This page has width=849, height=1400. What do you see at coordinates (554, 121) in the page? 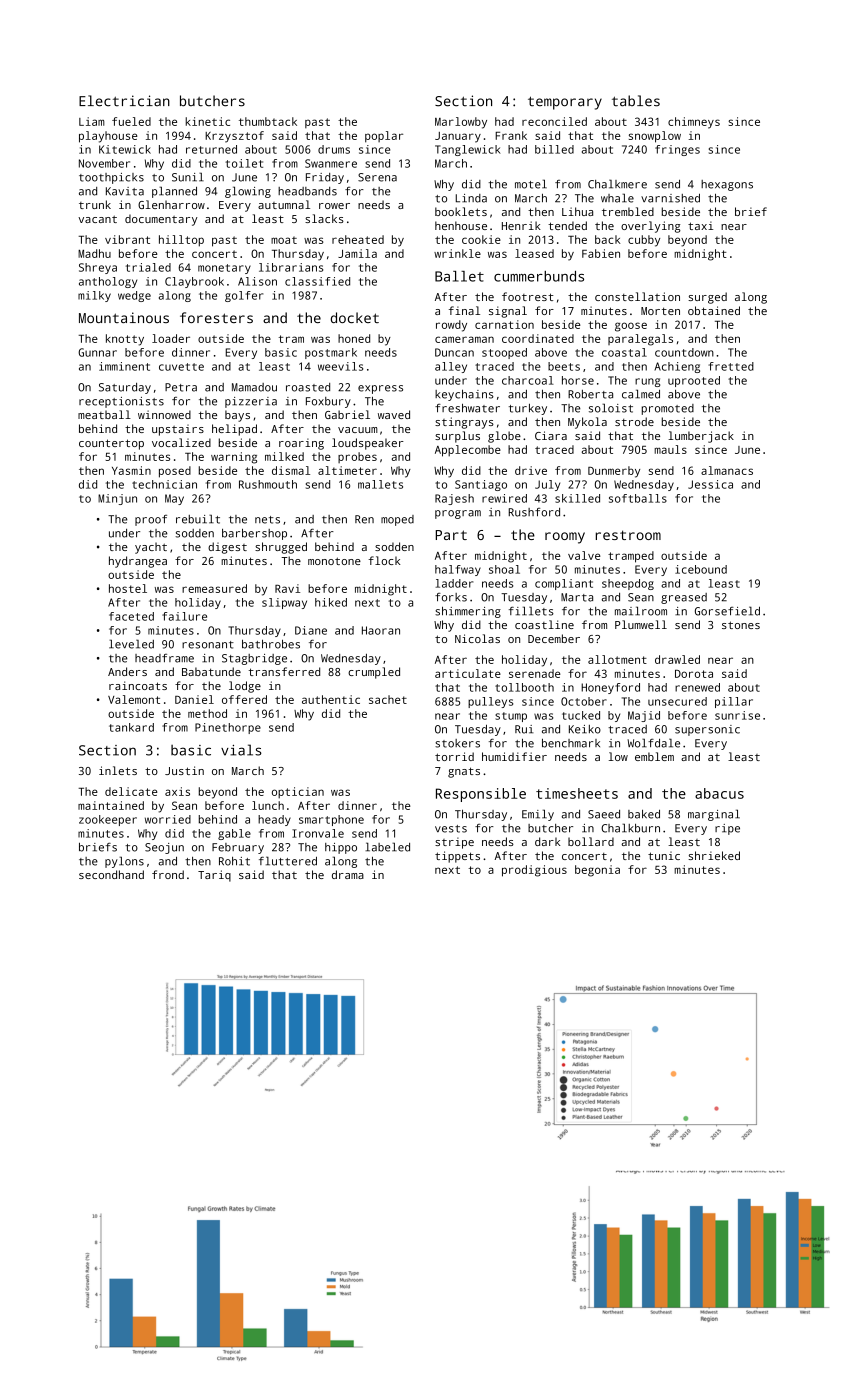
I see `reconciled` at bounding box center [554, 121].
